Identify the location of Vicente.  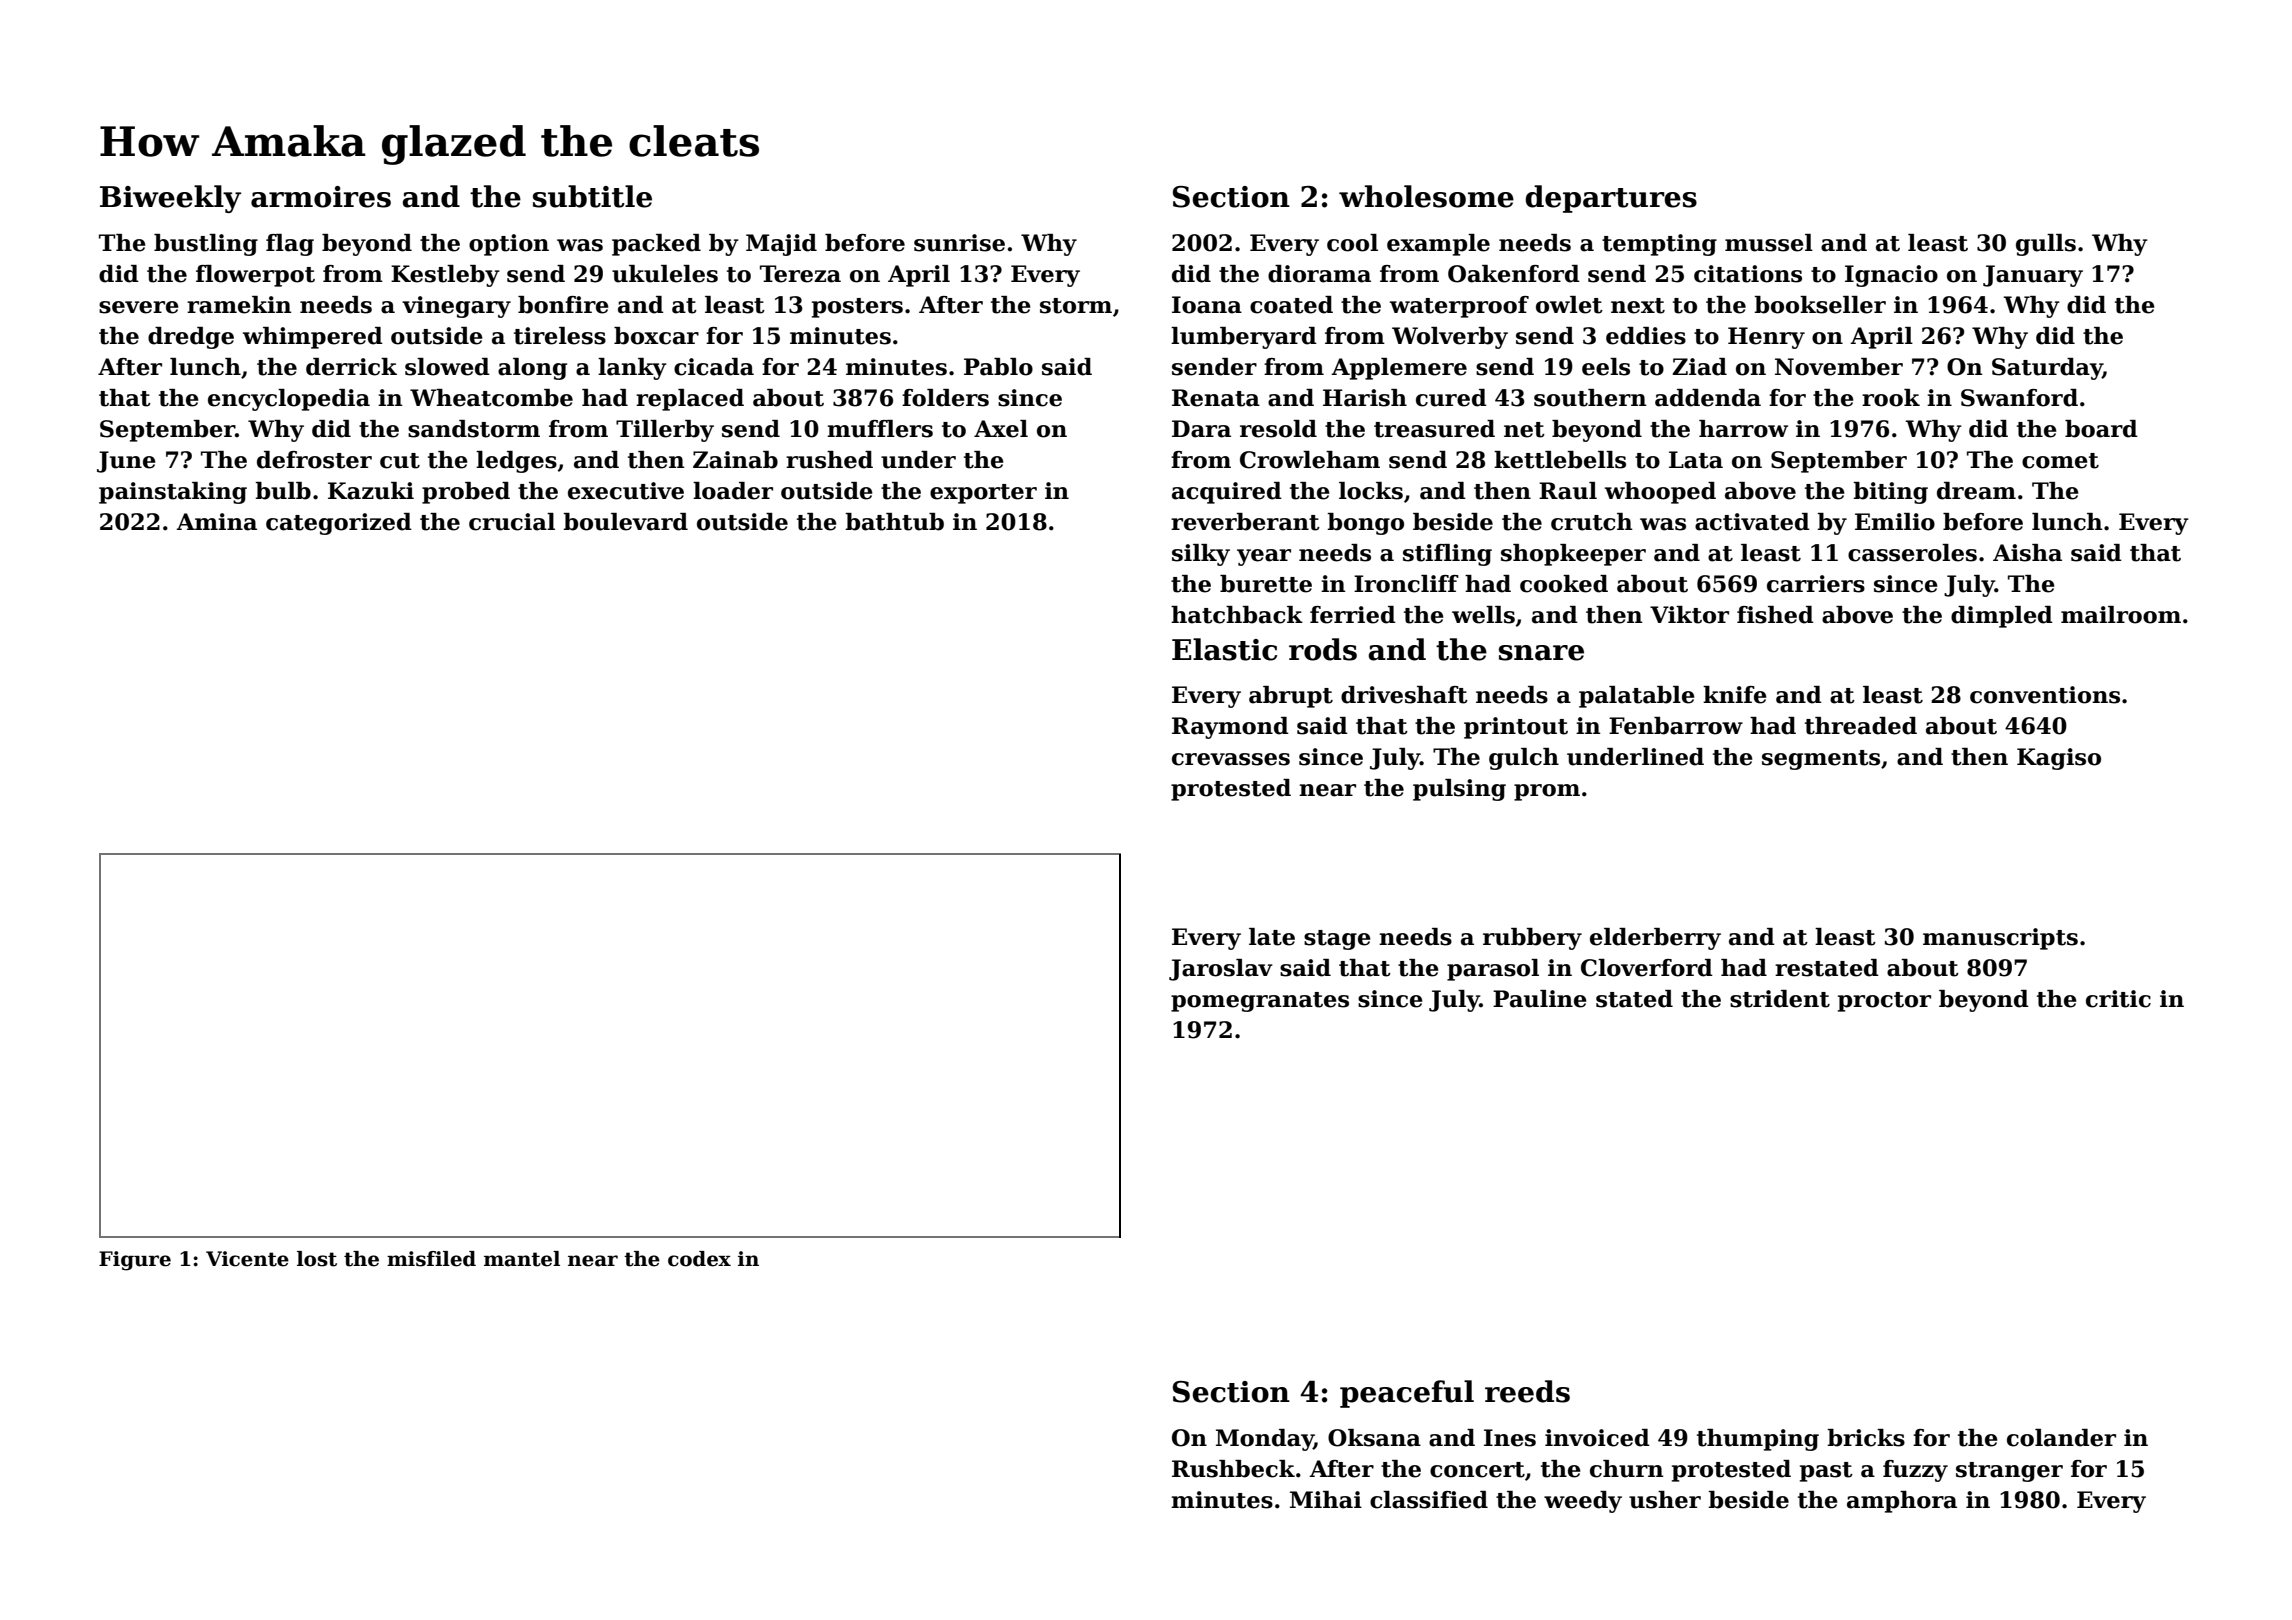
(247, 1259).
